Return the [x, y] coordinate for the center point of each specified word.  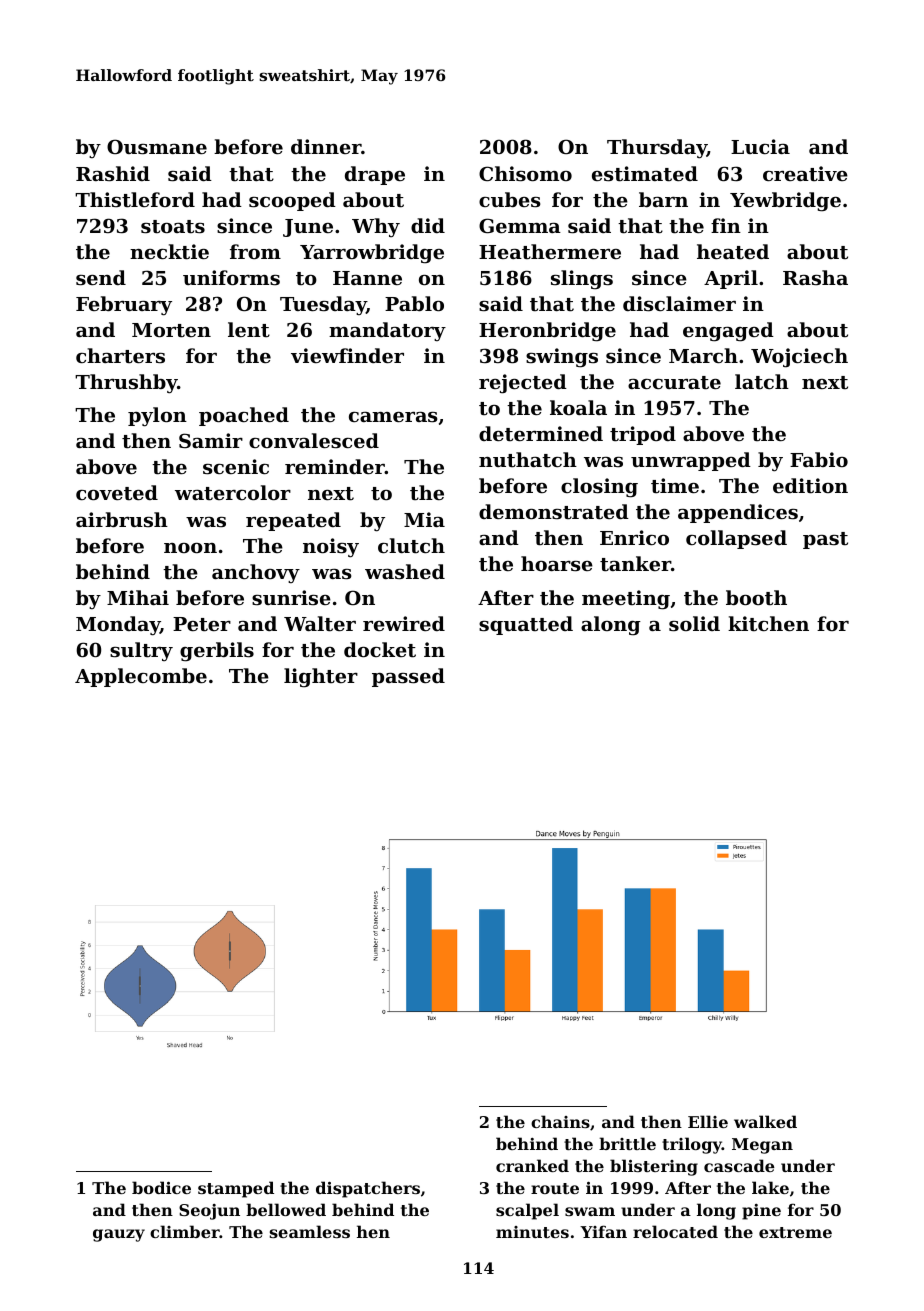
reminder [335, 466]
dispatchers [368, 1189]
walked [765, 1121]
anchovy [256, 573]
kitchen [768, 623]
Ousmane [157, 147]
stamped [236, 1189]
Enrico [634, 537]
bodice [161, 1187]
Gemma [520, 226]
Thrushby [126, 384]
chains [560, 1121]
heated [733, 252]
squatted [526, 625]
